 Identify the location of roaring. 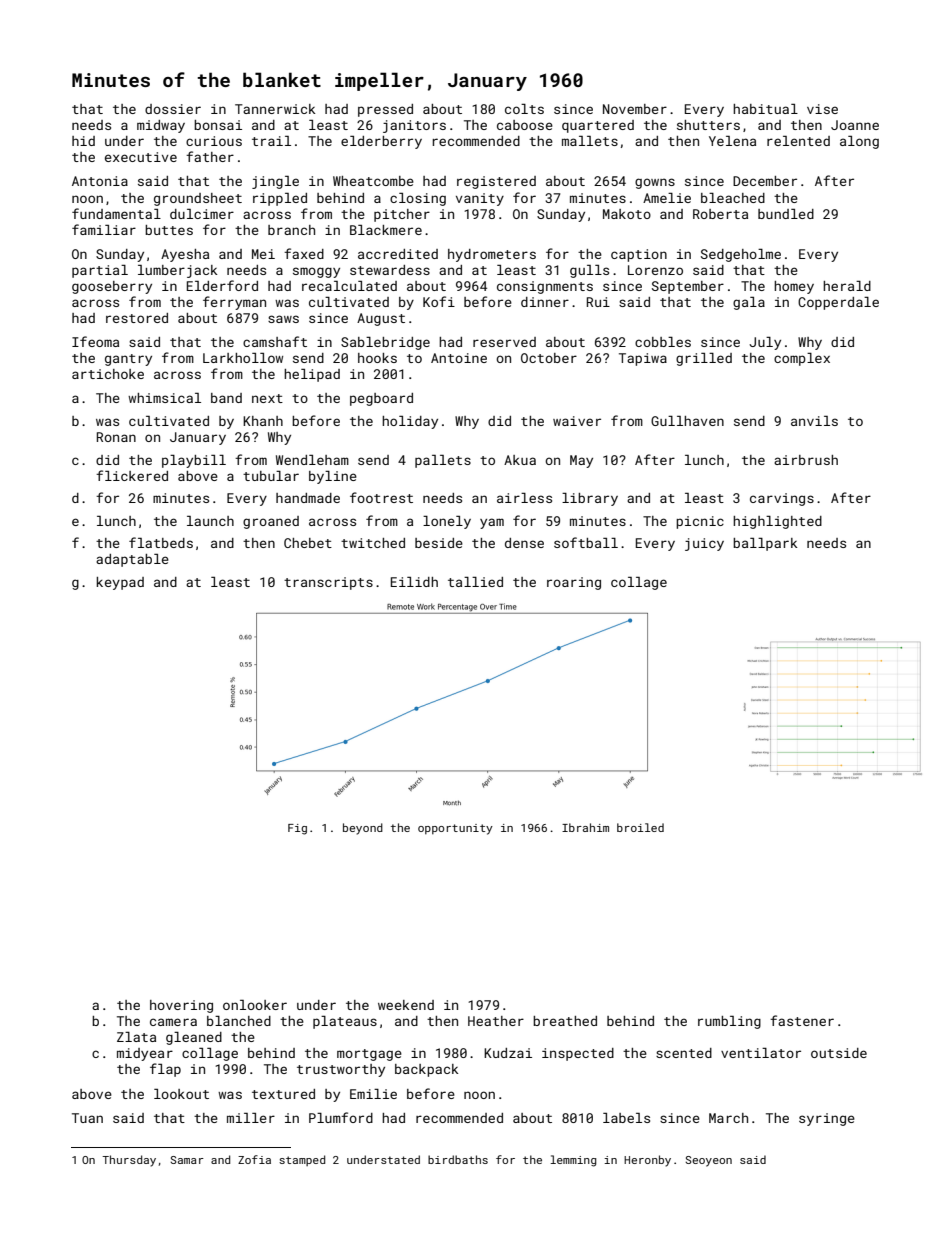
(574, 583).
